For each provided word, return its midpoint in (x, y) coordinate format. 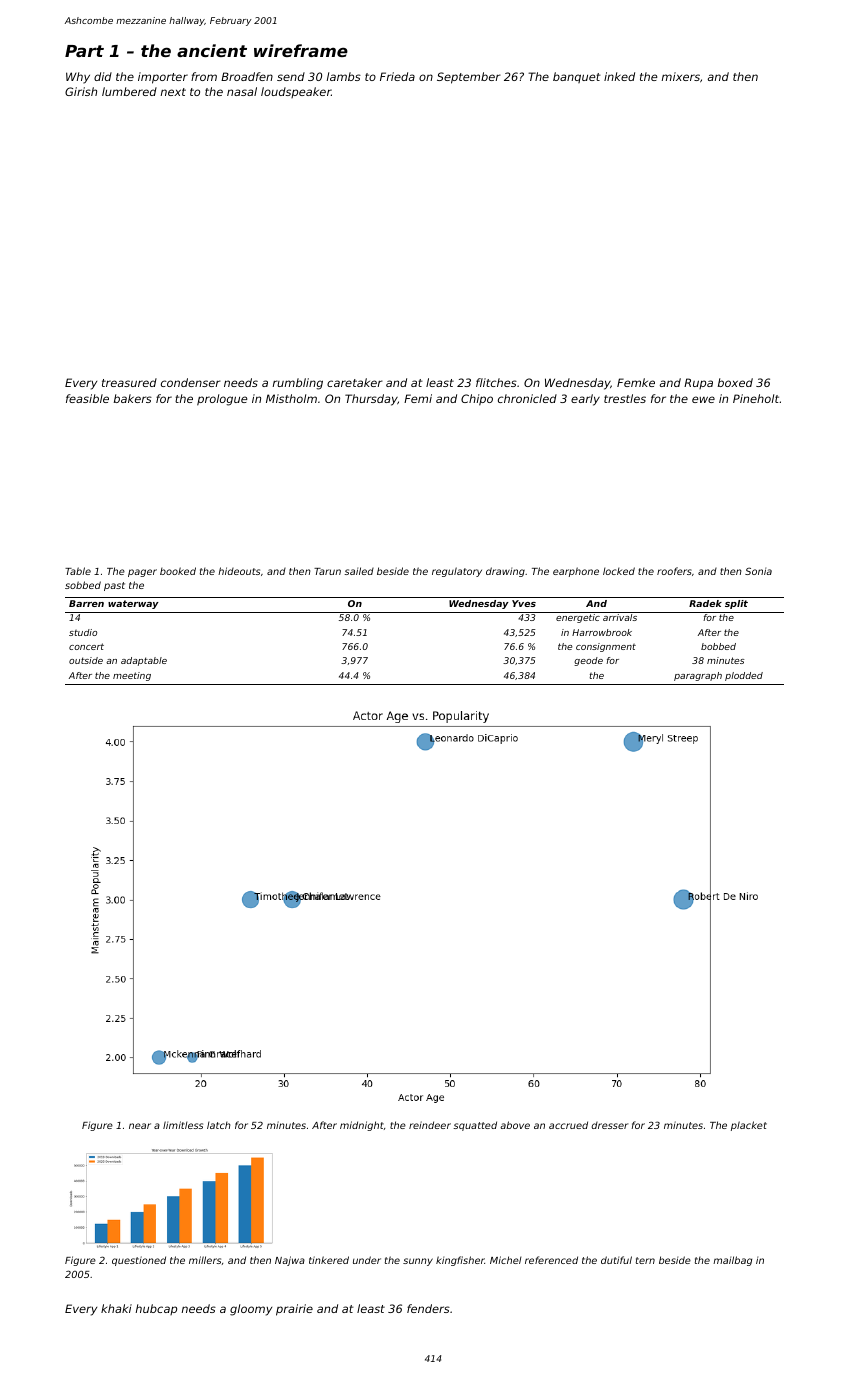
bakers (133, 398)
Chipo (477, 400)
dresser (610, 1125)
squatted (475, 1126)
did (103, 76)
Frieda (397, 76)
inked (619, 76)
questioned (139, 1261)
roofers (674, 571)
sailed (359, 571)
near (140, 1126)
